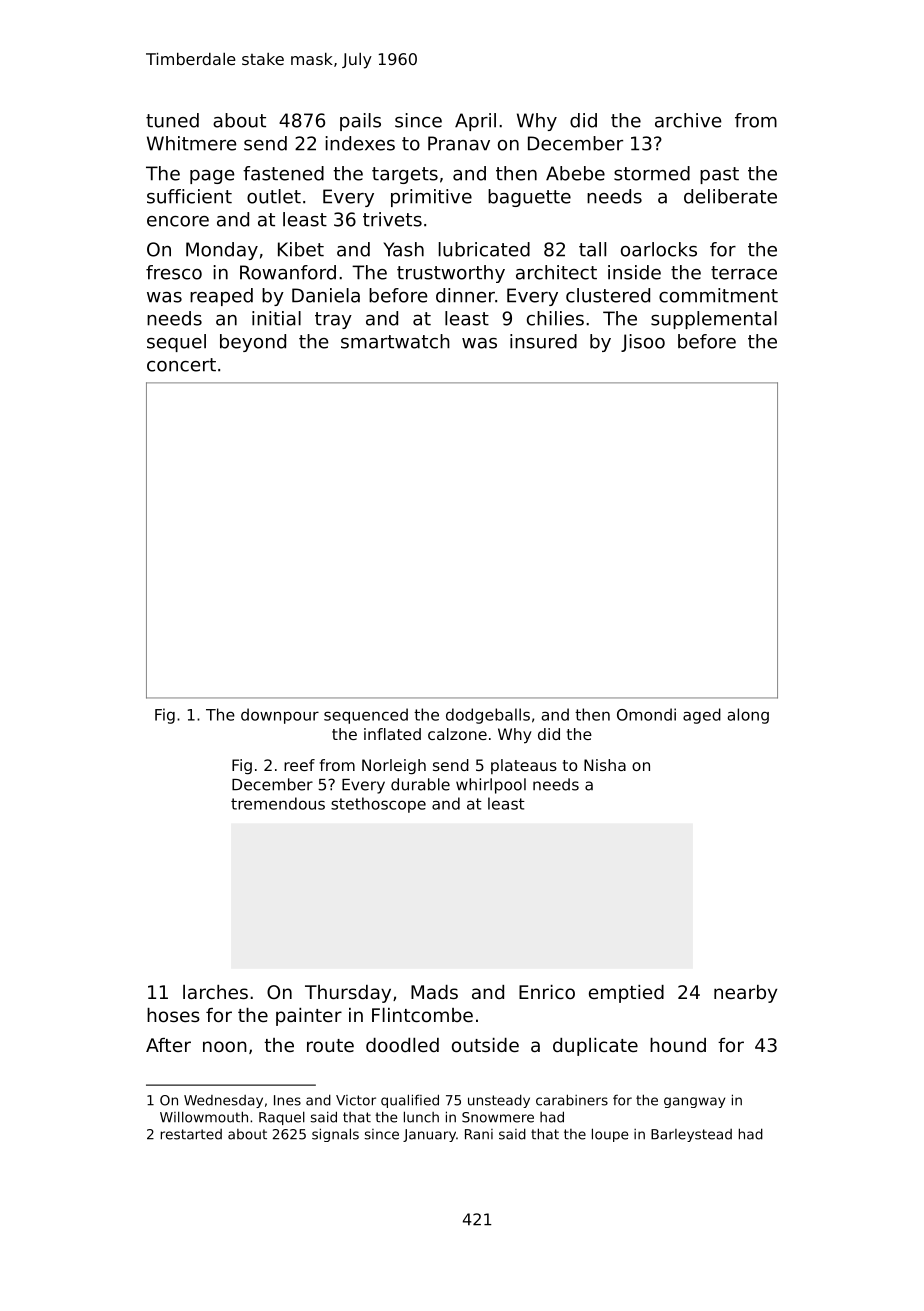 The height and width of the screenshot is (1311, 924). What do you see at coordinates (280, 716) in the screenshot?
I see `downpour` at bounding box center [280, 716].
